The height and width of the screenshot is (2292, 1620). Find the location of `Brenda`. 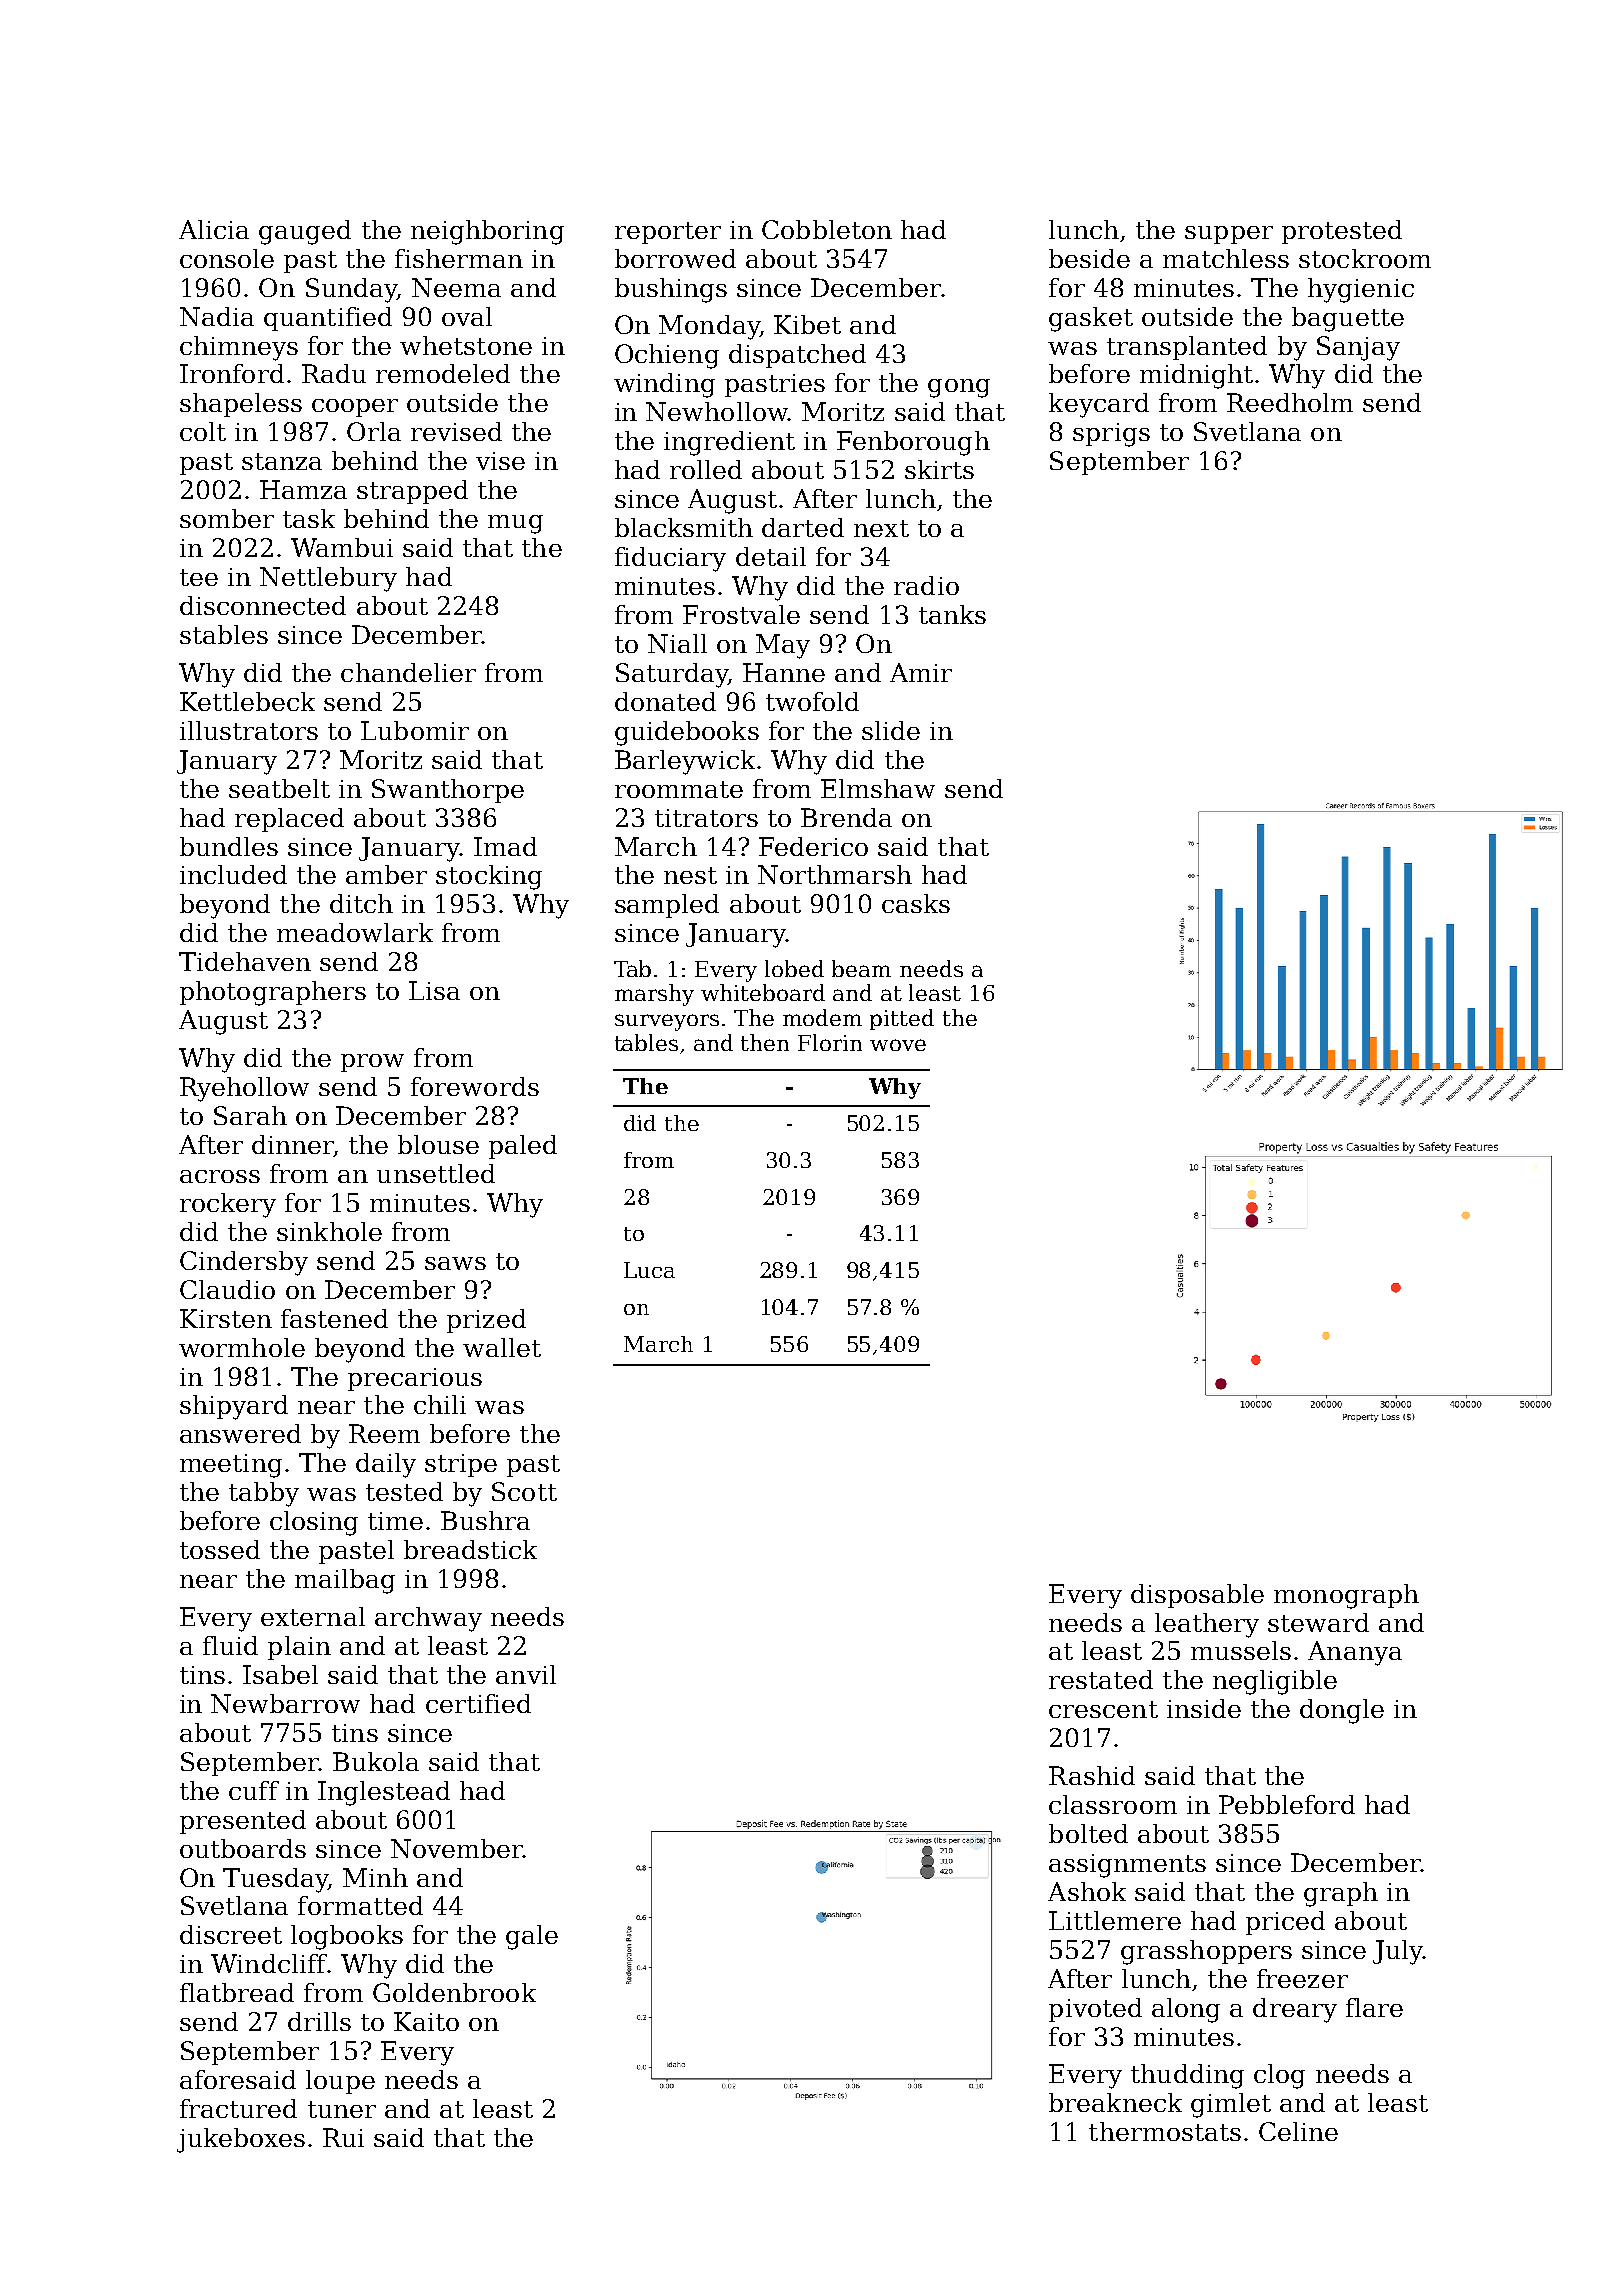

Brenda is located at coordinates (846, 817).
